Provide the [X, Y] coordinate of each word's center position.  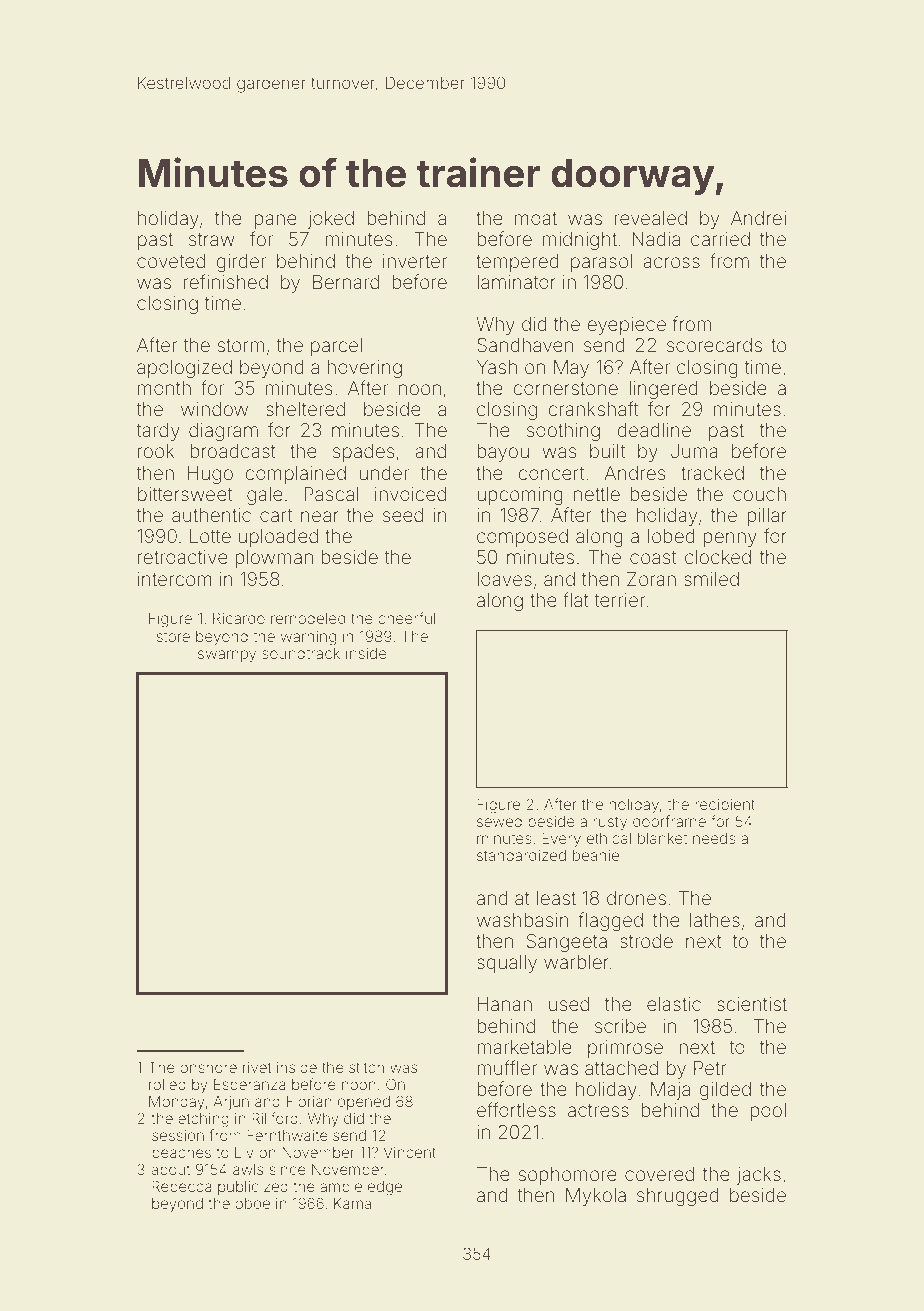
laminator [516, 282]
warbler [576, 962]
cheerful [406, 618]
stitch [366, 1067]
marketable [524, 1047]
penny [730, 539]
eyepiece [626, 326]
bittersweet [185, 494]
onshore [208, 1067]
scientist [752, 1004]
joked [330, 220]
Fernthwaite [287, 1135]
